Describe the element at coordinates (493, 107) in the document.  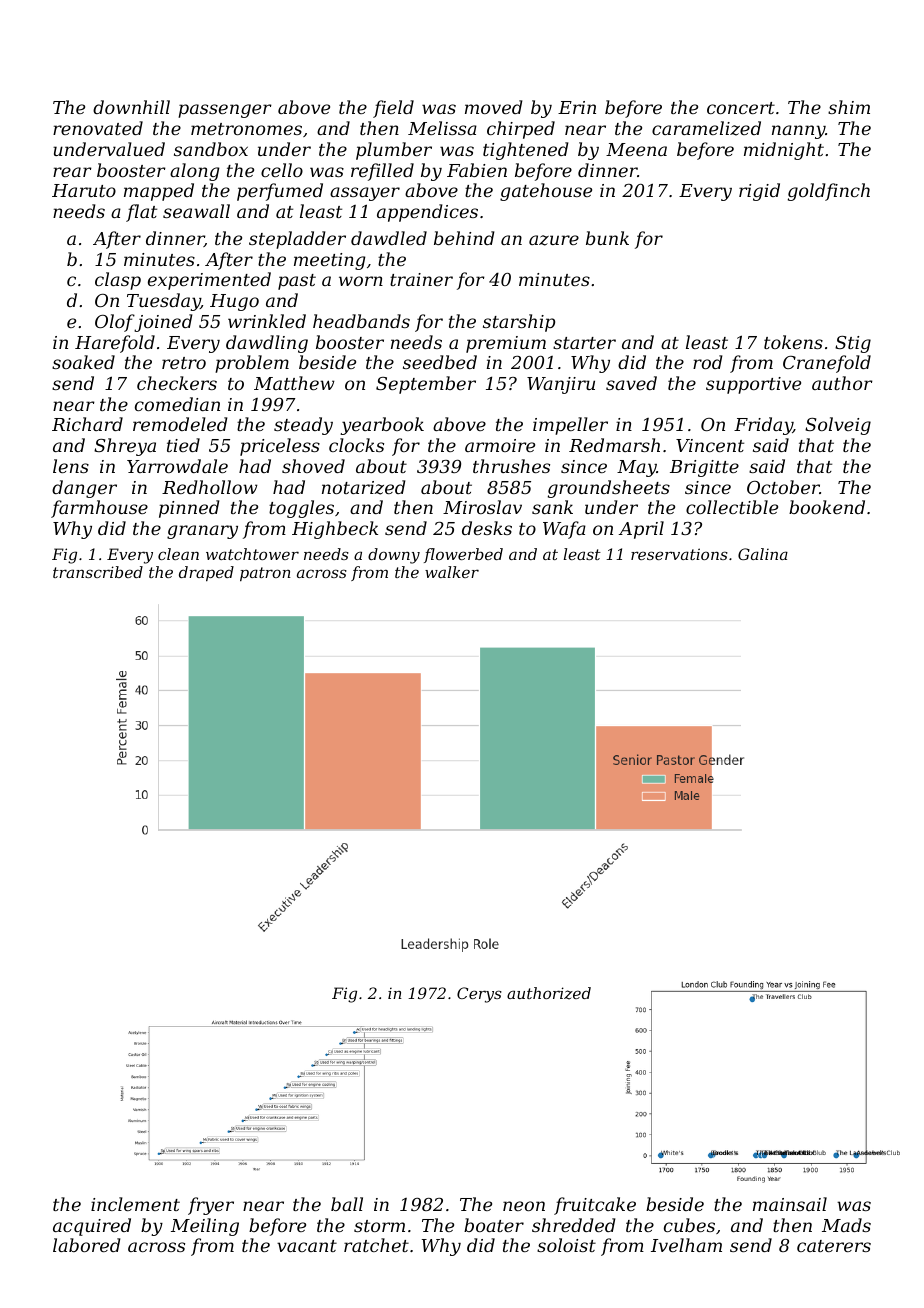
I see `moved` at that location.
